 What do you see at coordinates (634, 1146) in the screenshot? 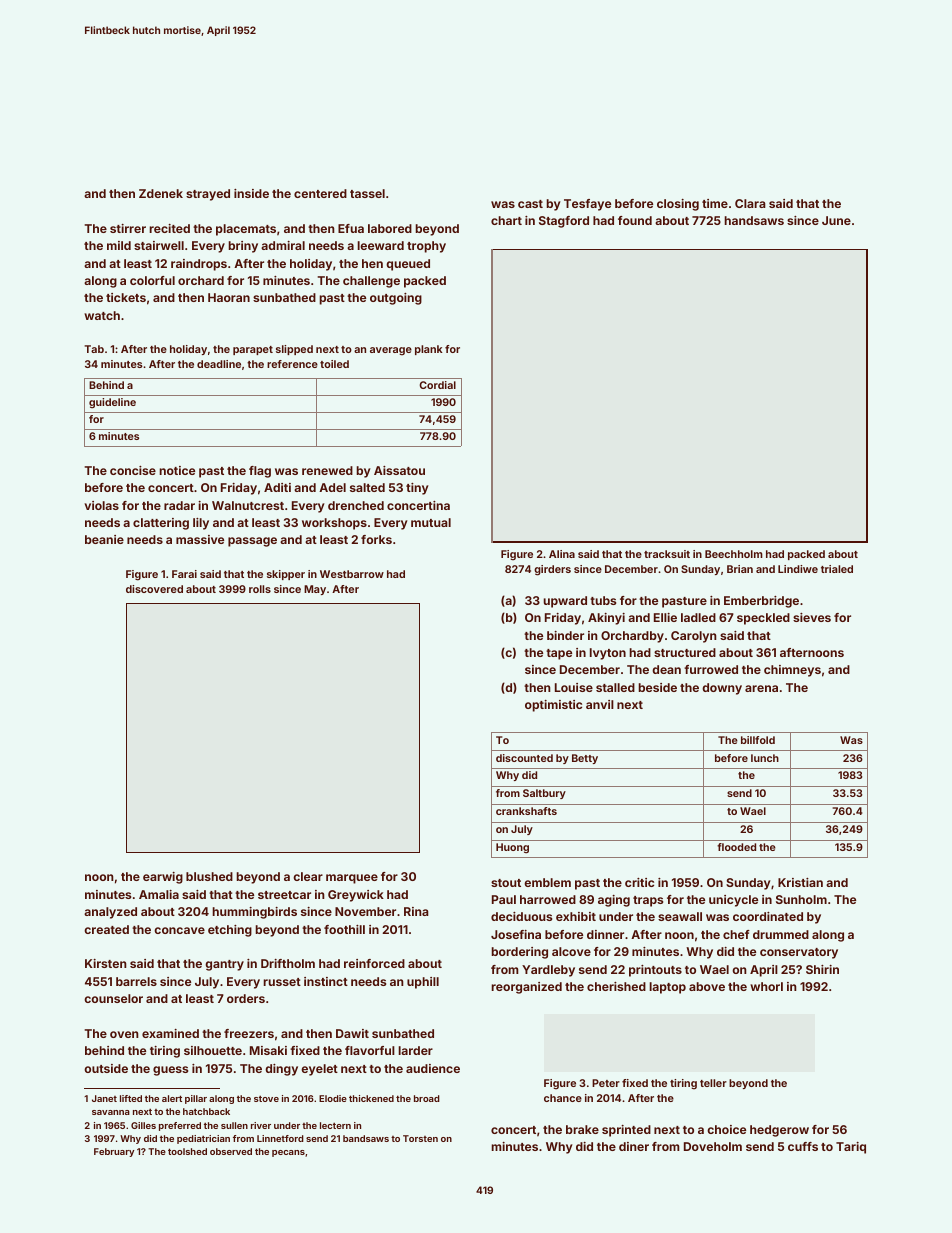
I see `diner` at bounding box center [634, 1146].
